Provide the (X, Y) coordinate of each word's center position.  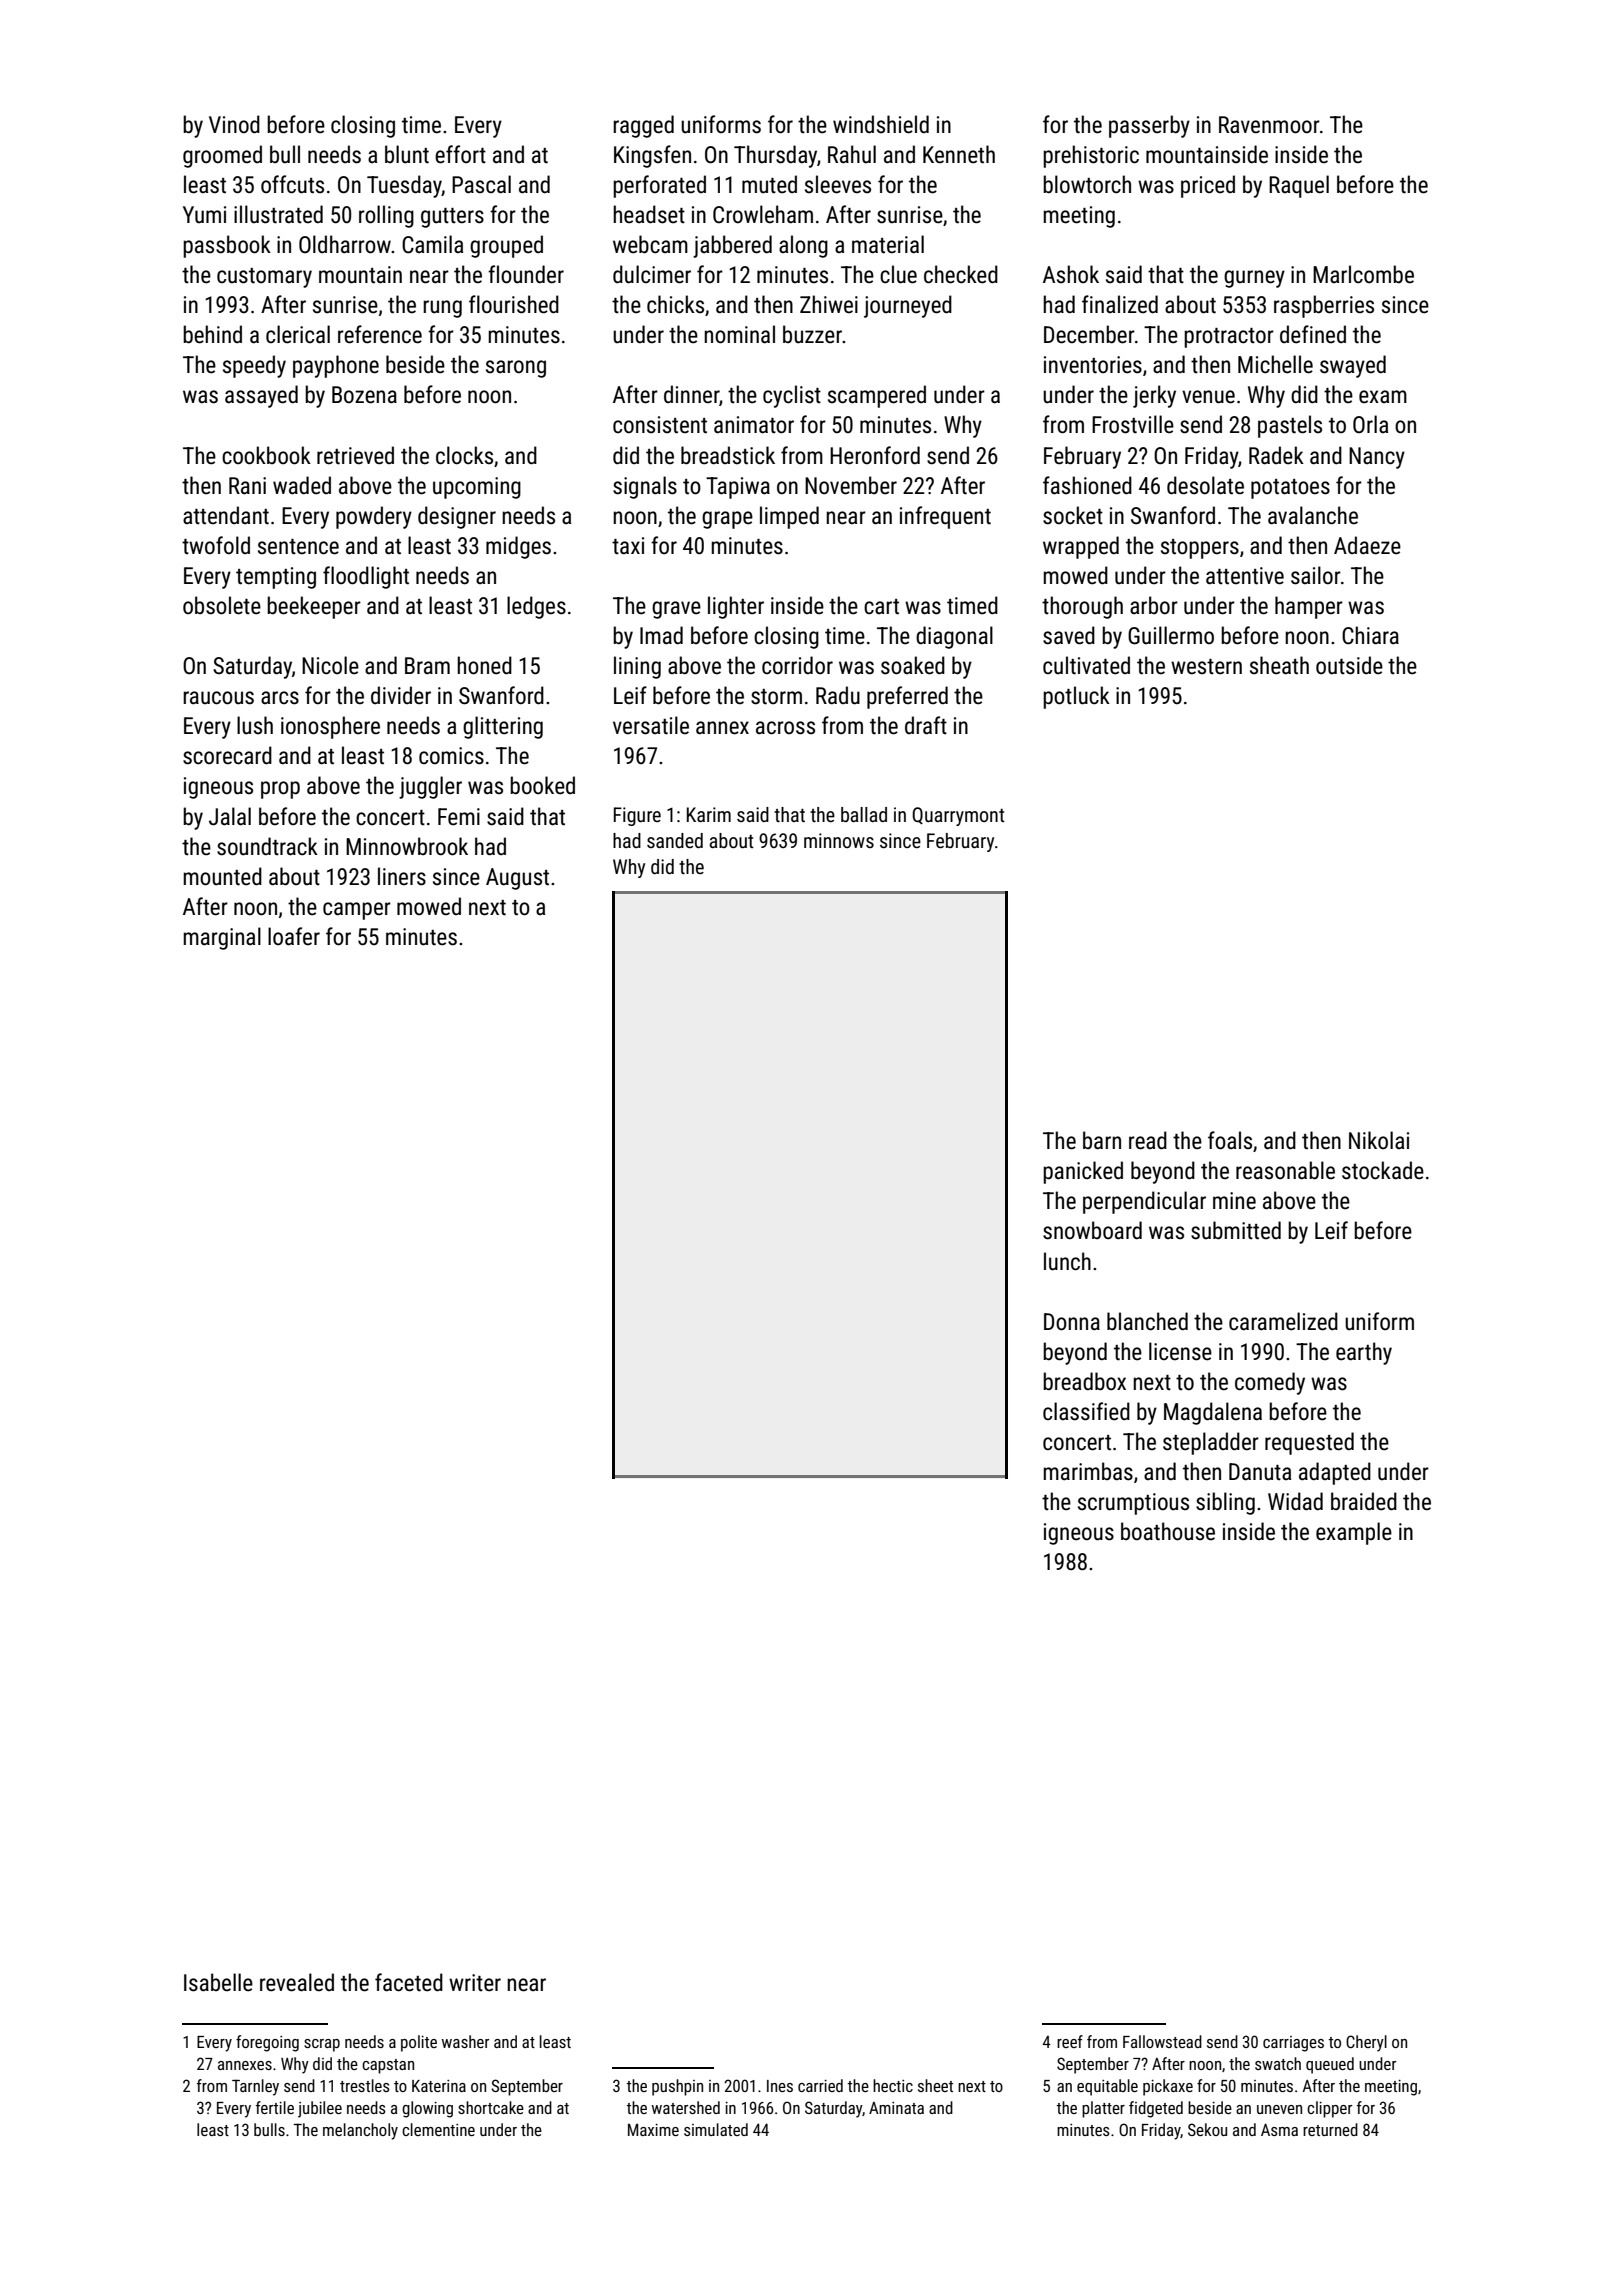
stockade (1383, 1170)
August (517, 879)
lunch (1067, 1261)
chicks (675, 304)
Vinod (234, 124)
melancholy (360, 2131)
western (1206, 667)
